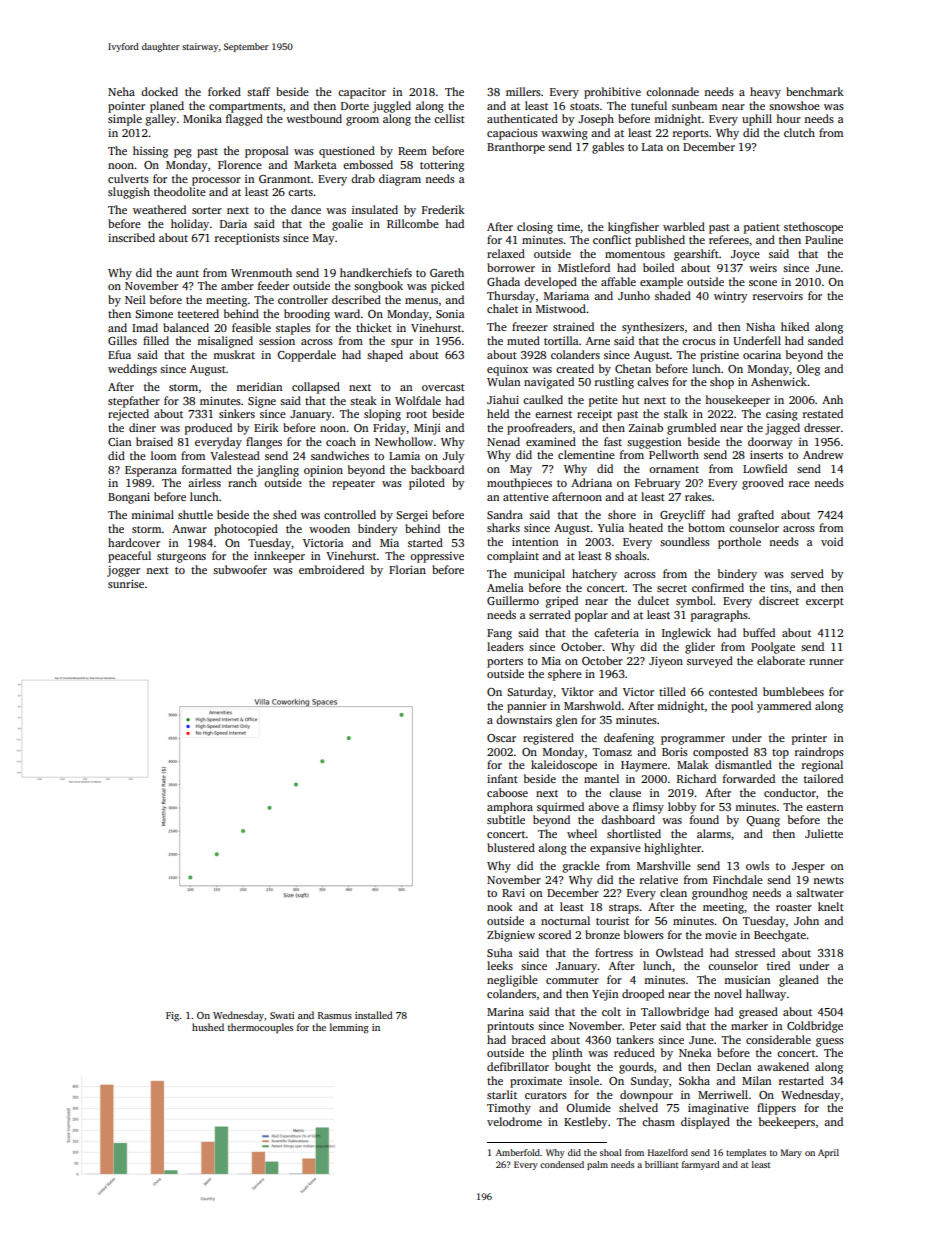 The image size is (952, 1233). Describe the element at coordinates (502, 778) in the document. I see `infant` at that location.
